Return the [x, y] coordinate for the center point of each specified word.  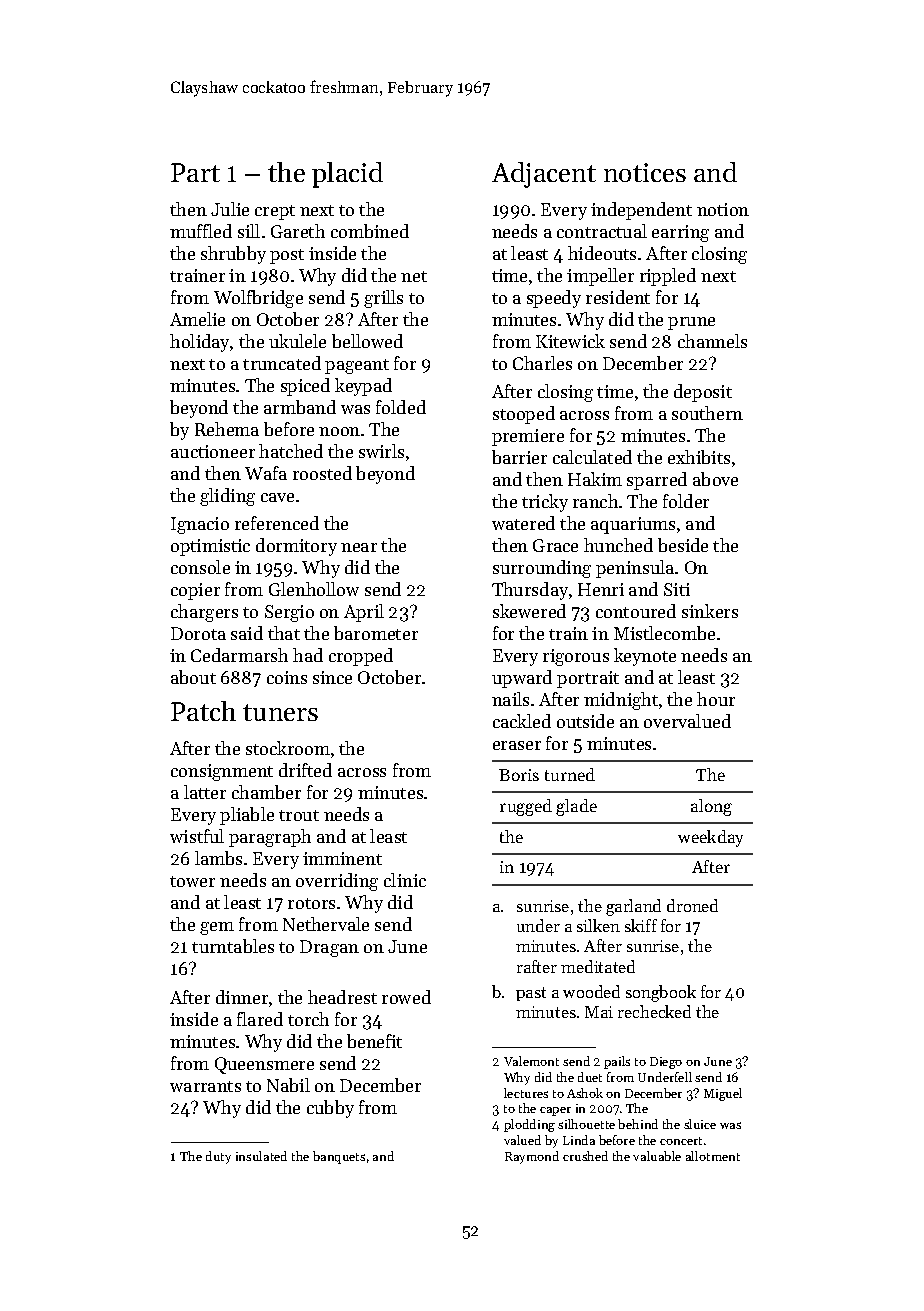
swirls [381, 451]
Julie [230, 209]
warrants [205, 1086]
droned [692, 905]
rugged [526, 807]
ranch [595, 501]
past [531, 994]
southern [707, 413]
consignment [222, 772]
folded [401, 407]
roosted [322, 473]
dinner [242, 997]
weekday [710, 838]
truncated [282, 363]
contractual [602, 231]
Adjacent [544, 175]
